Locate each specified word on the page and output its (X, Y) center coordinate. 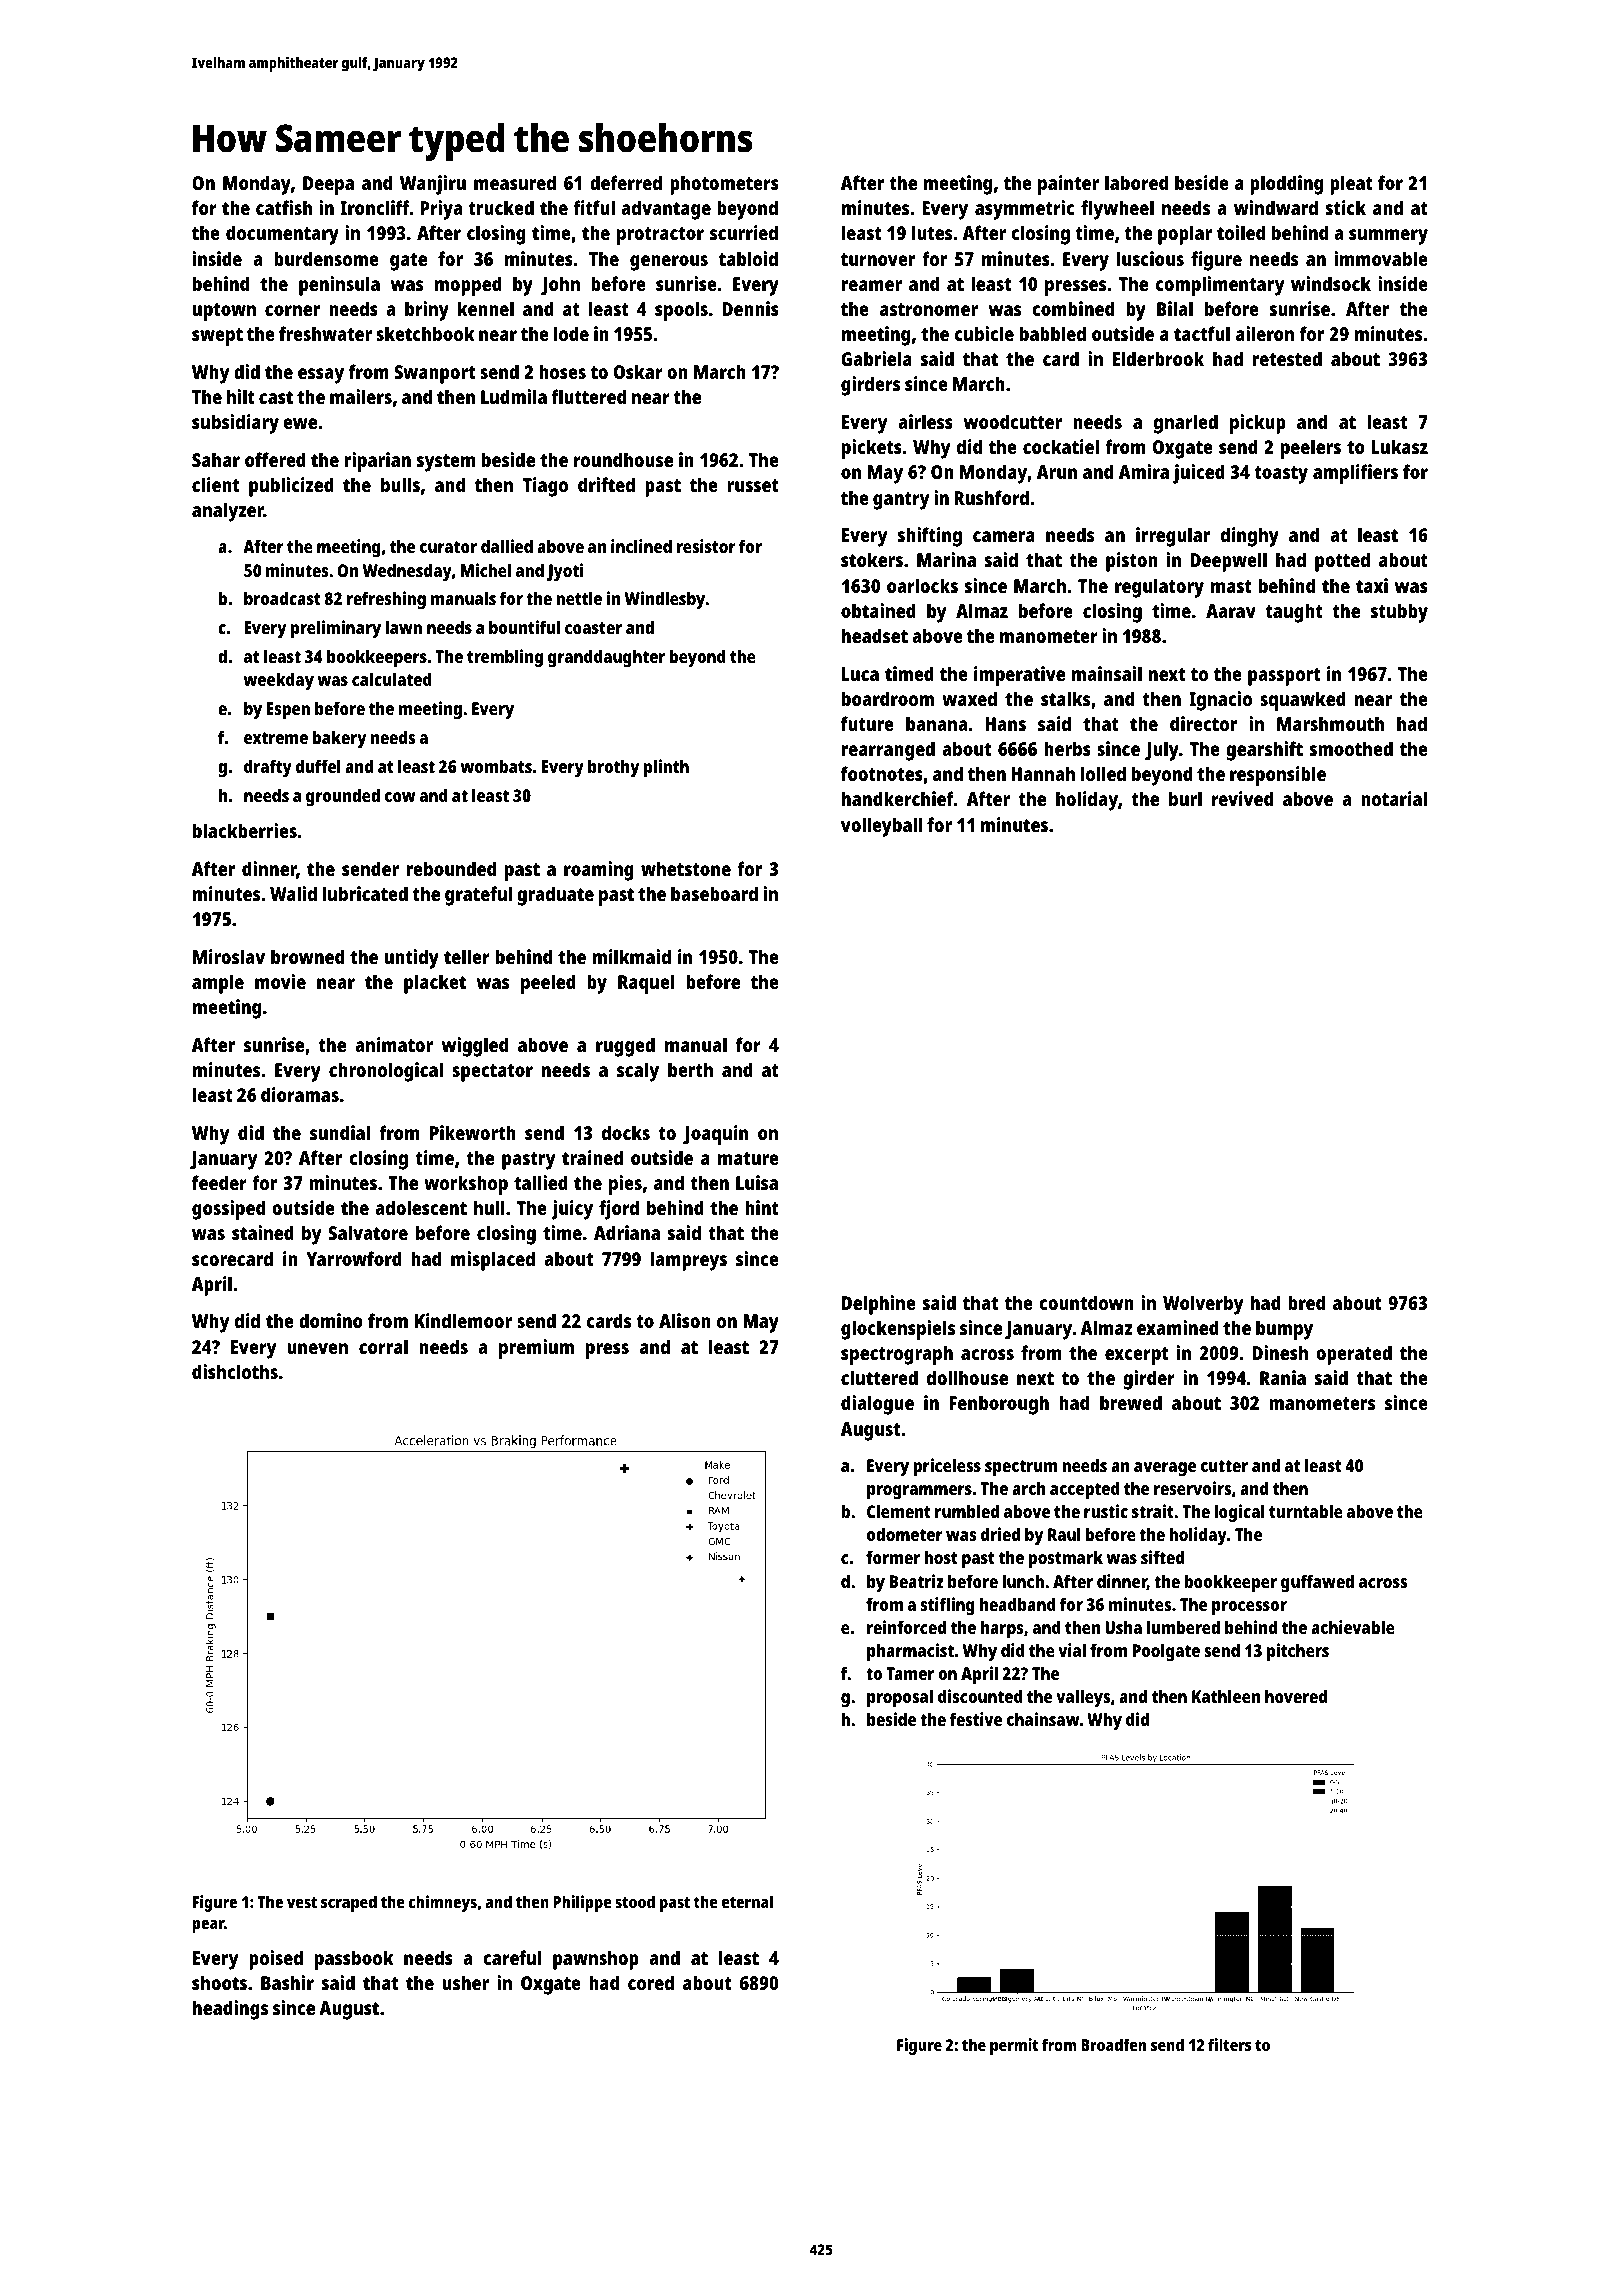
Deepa (328, 185)
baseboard (714, 893)
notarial (1394, 798)
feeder (219, 1182)
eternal (747, 1901)
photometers (724, 185)
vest (302, 1902)
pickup (1258, 424)
